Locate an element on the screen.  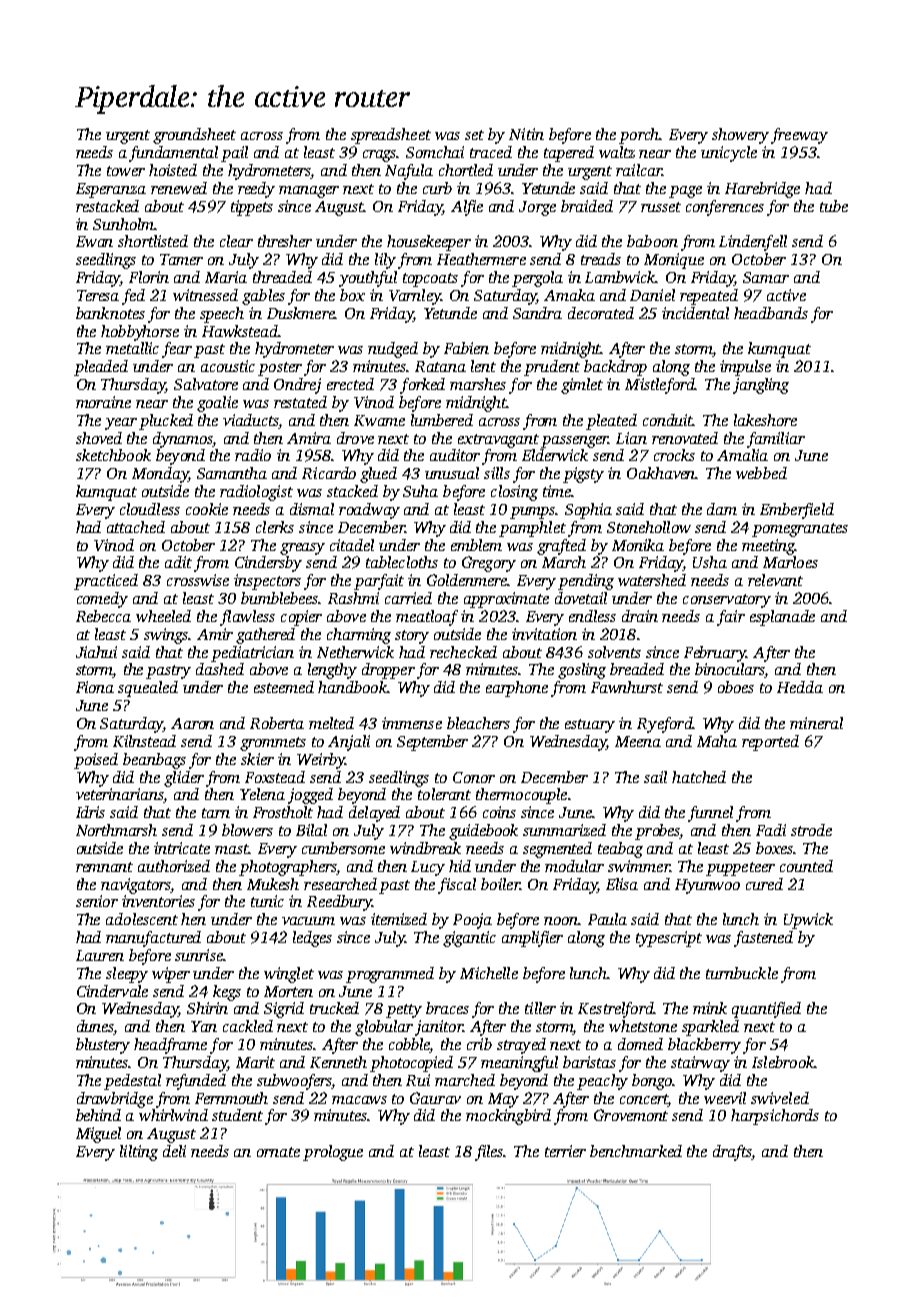
Nitin is located at coordinates (526, 134).
